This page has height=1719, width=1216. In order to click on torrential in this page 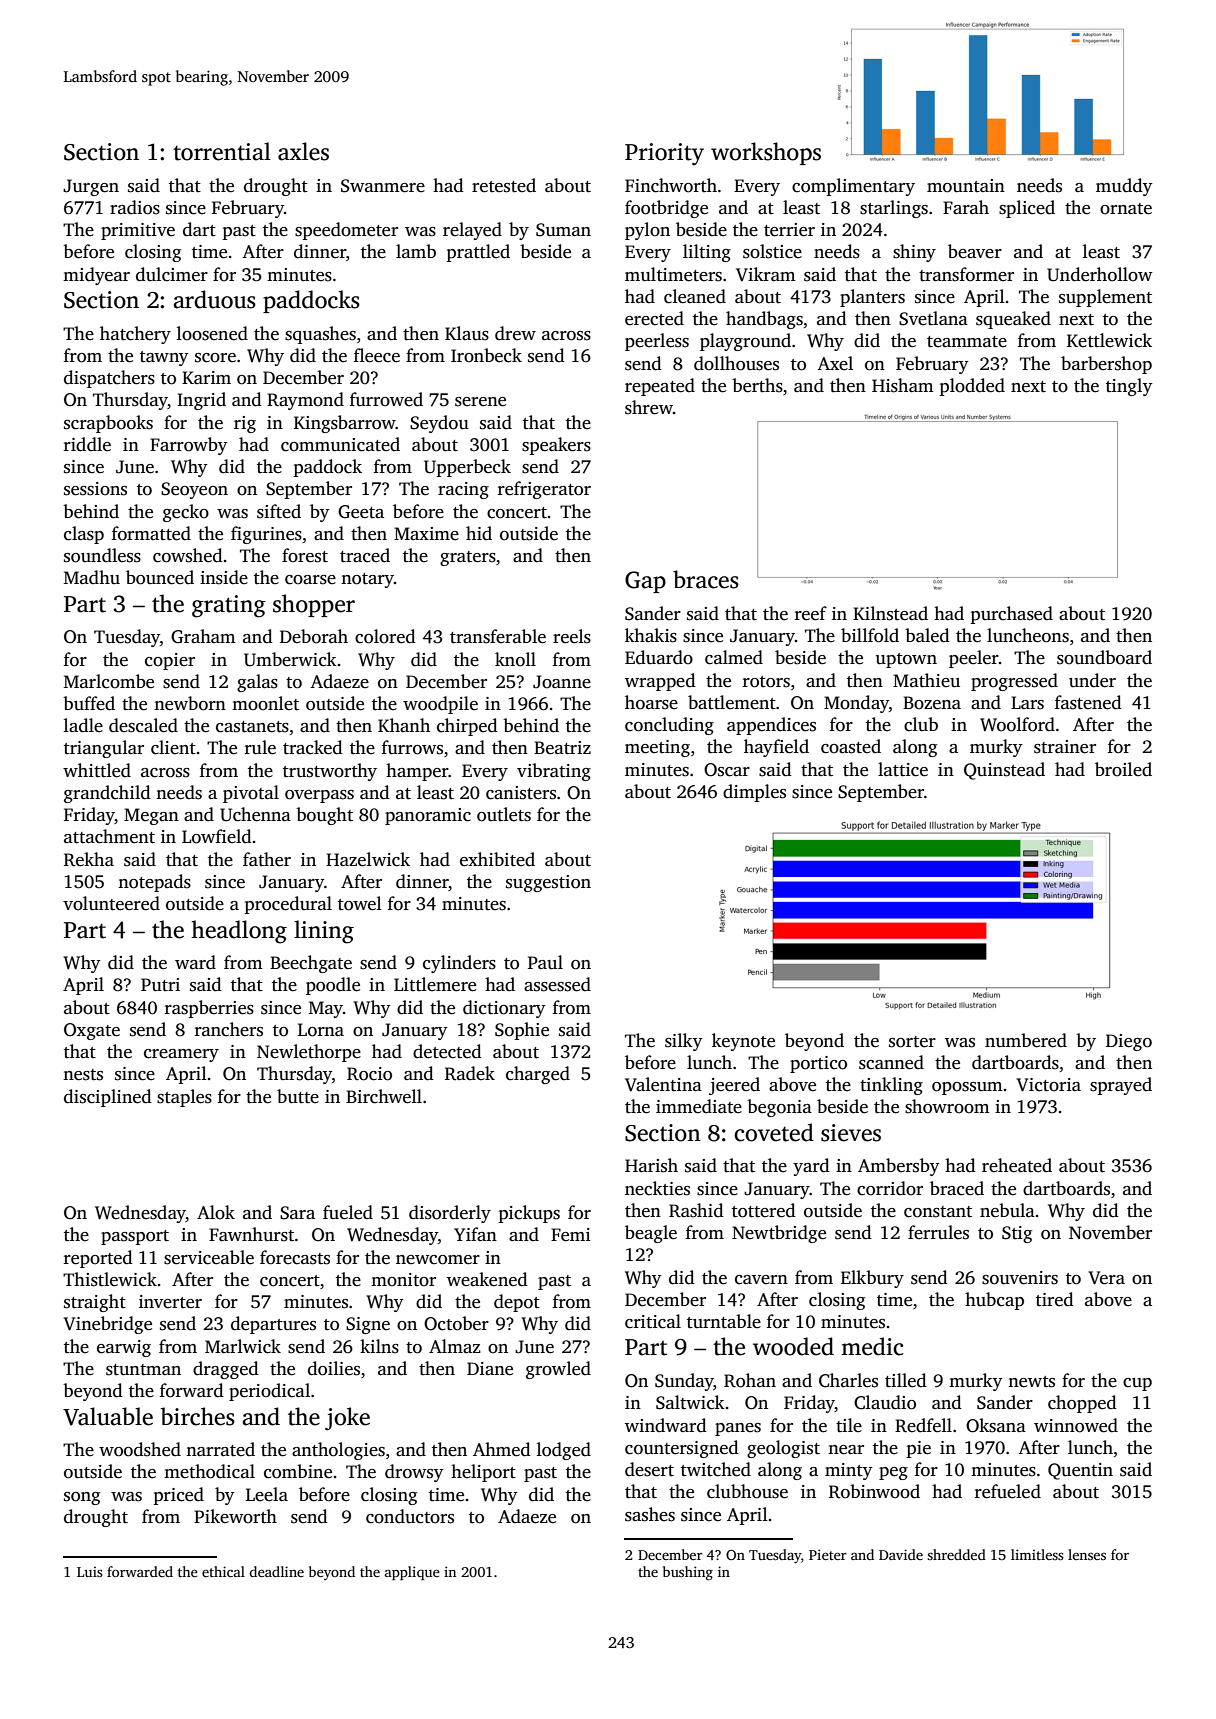, I will do `click(222, 151)`.
